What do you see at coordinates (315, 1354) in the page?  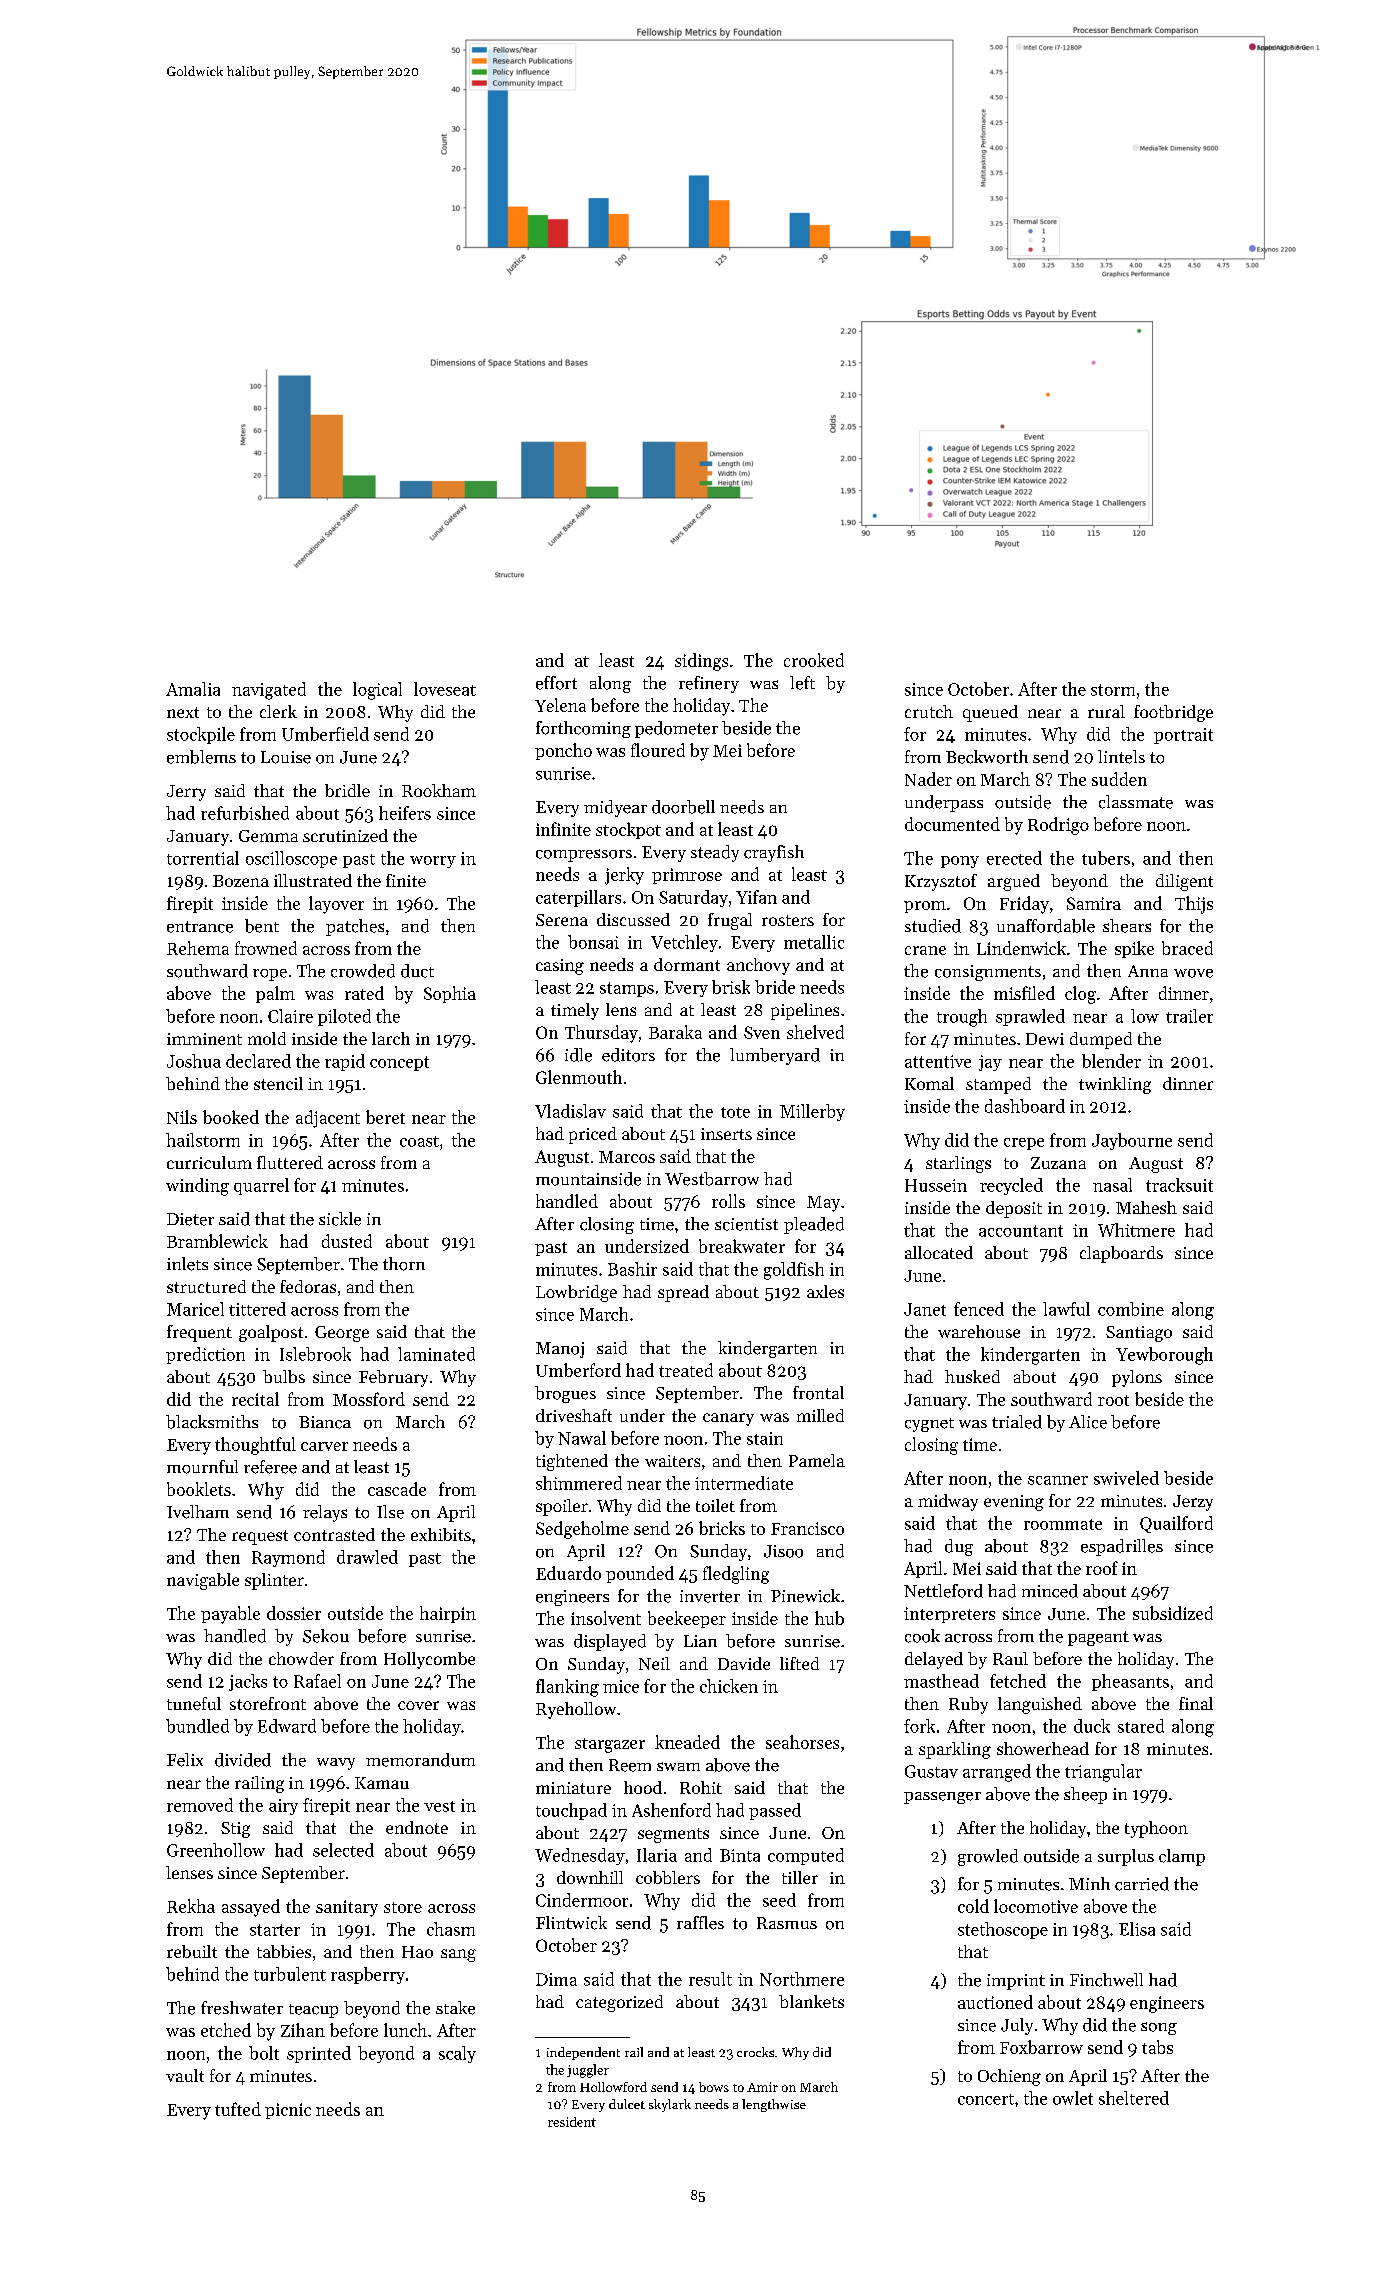 I see `Islebrook` at bounding box center [315, 1354].
